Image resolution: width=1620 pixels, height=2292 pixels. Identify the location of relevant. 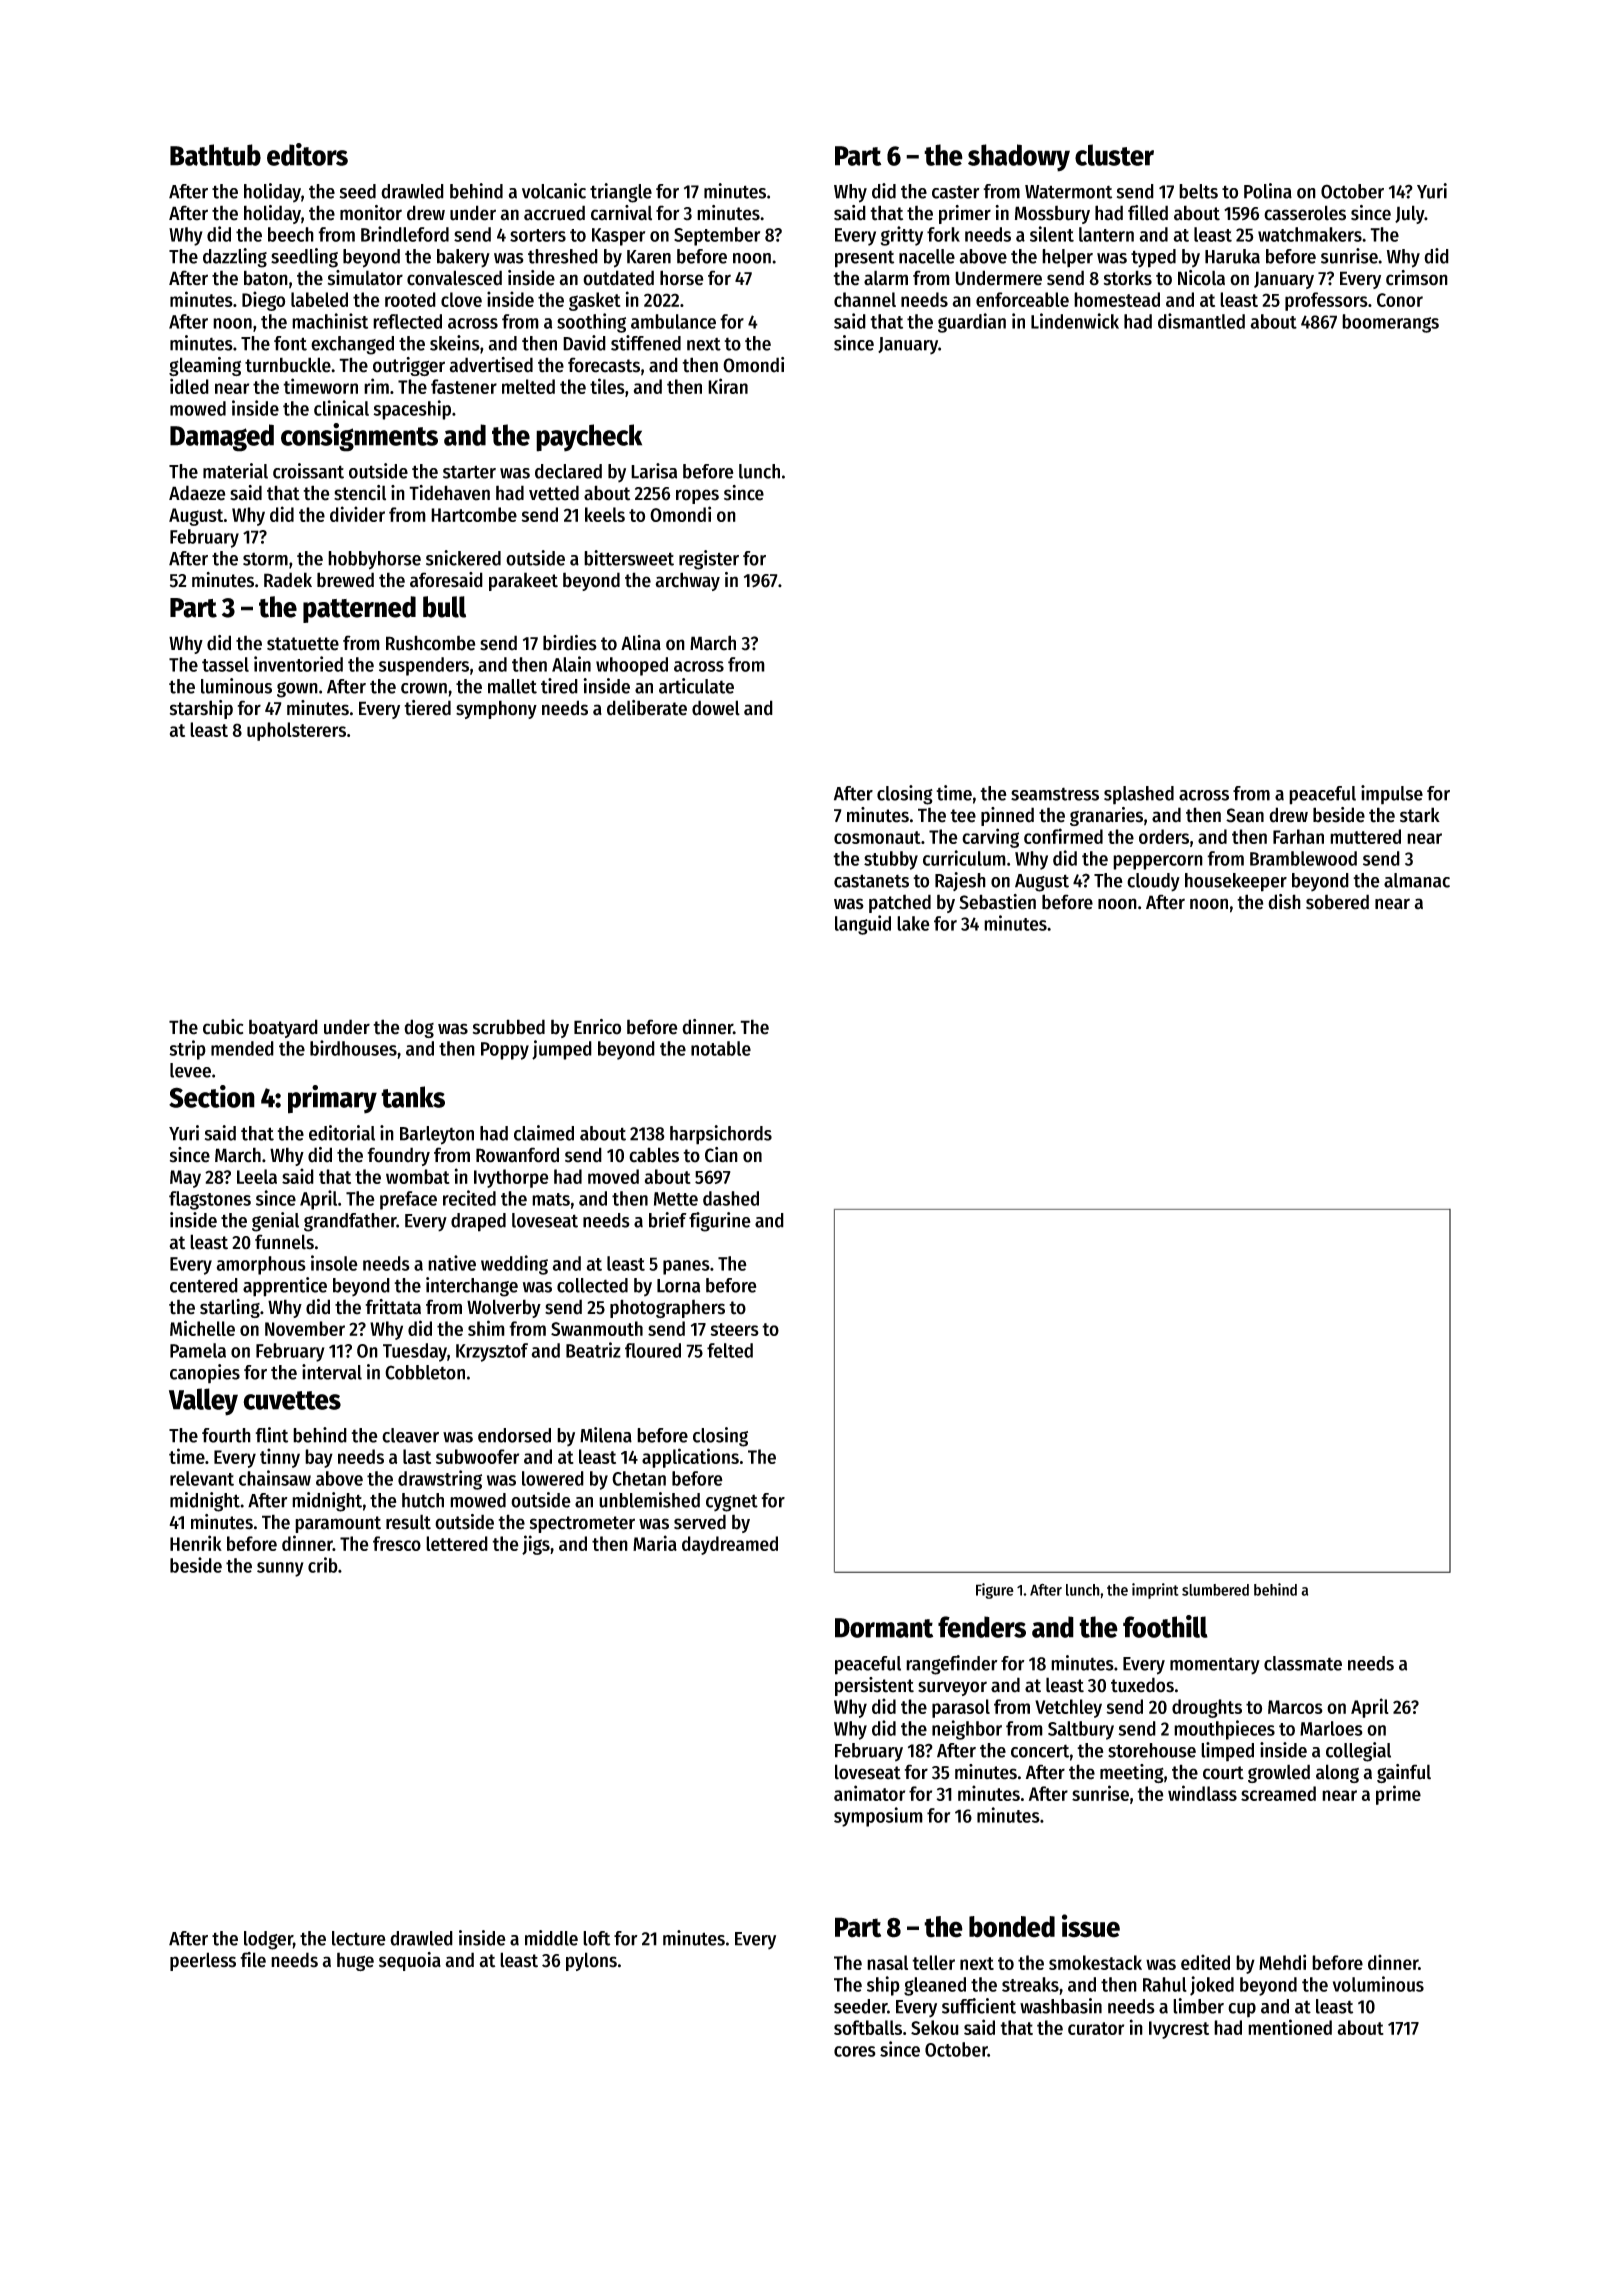
(202, 1478).
